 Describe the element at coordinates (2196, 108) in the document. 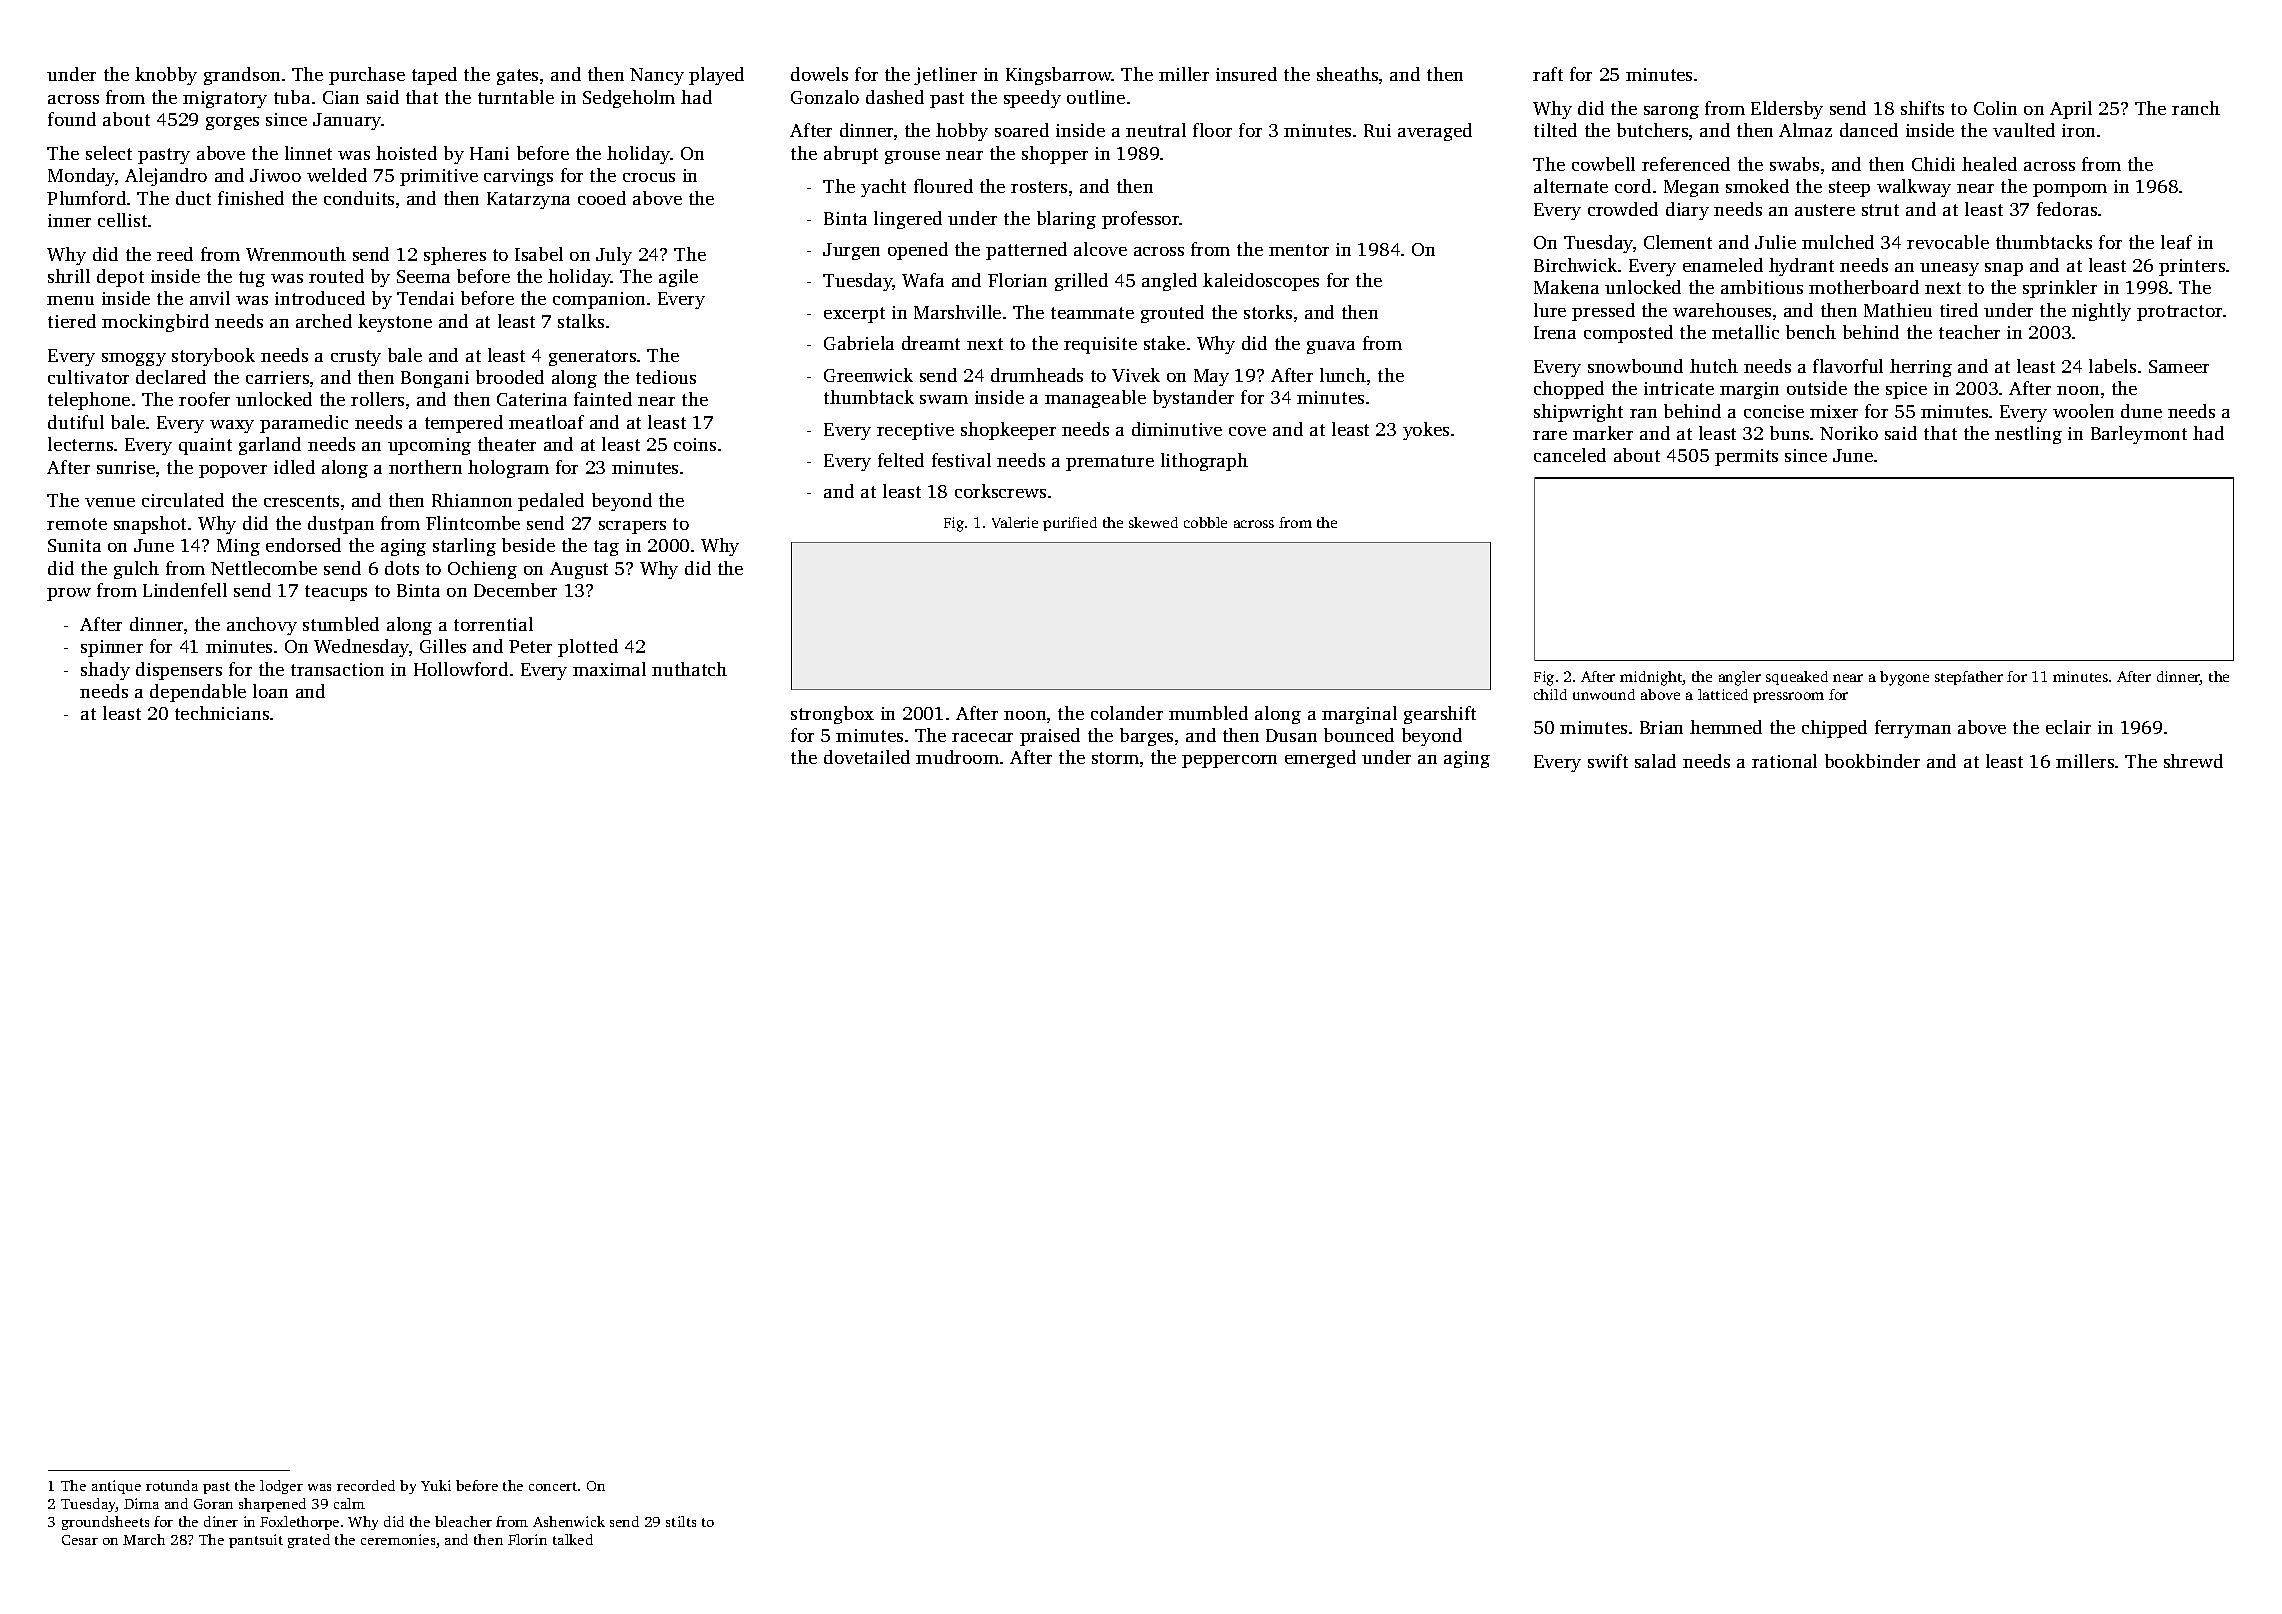

I see `ranch` at that location.
